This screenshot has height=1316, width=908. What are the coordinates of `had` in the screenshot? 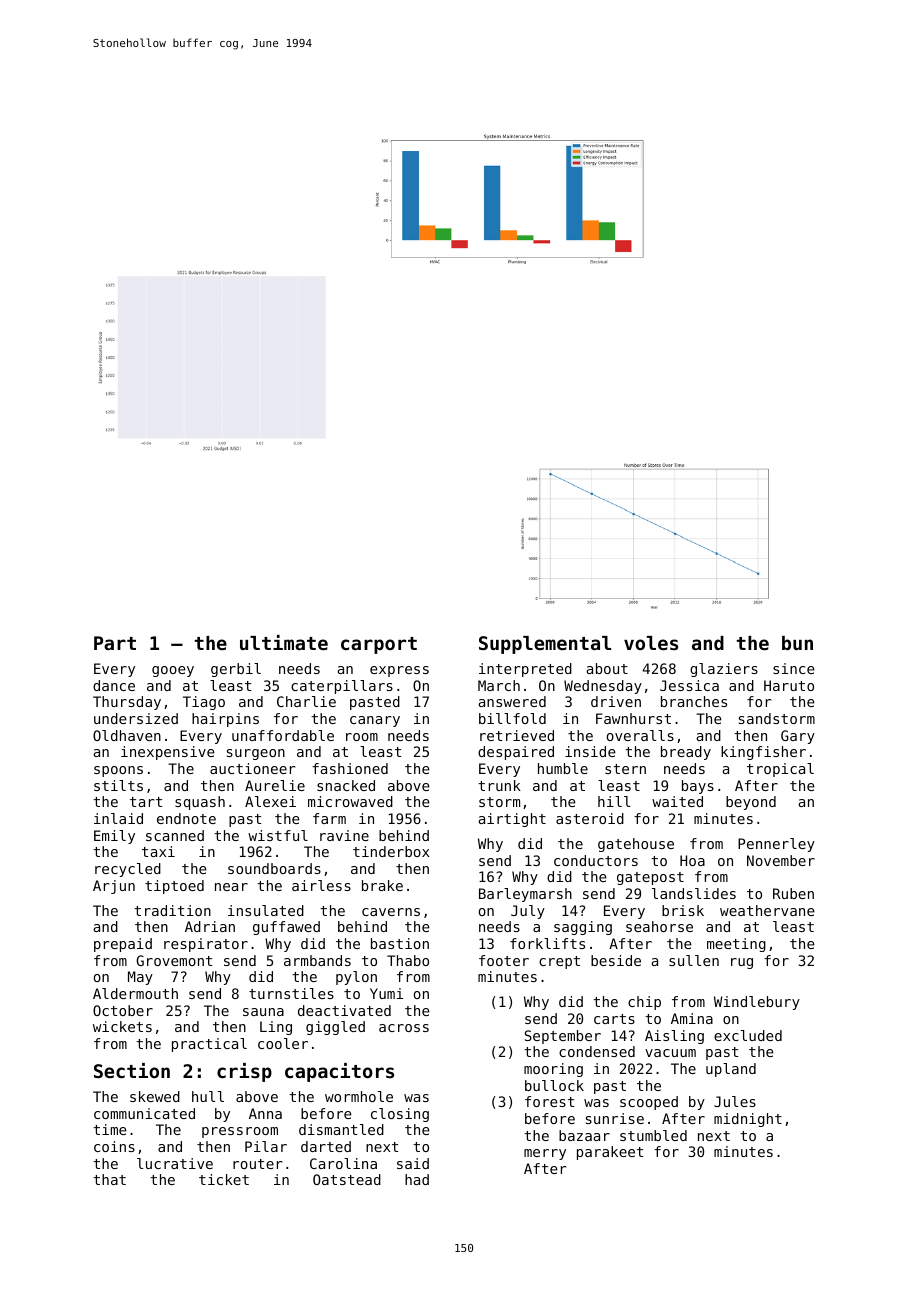 It's located at (417, 1179).
